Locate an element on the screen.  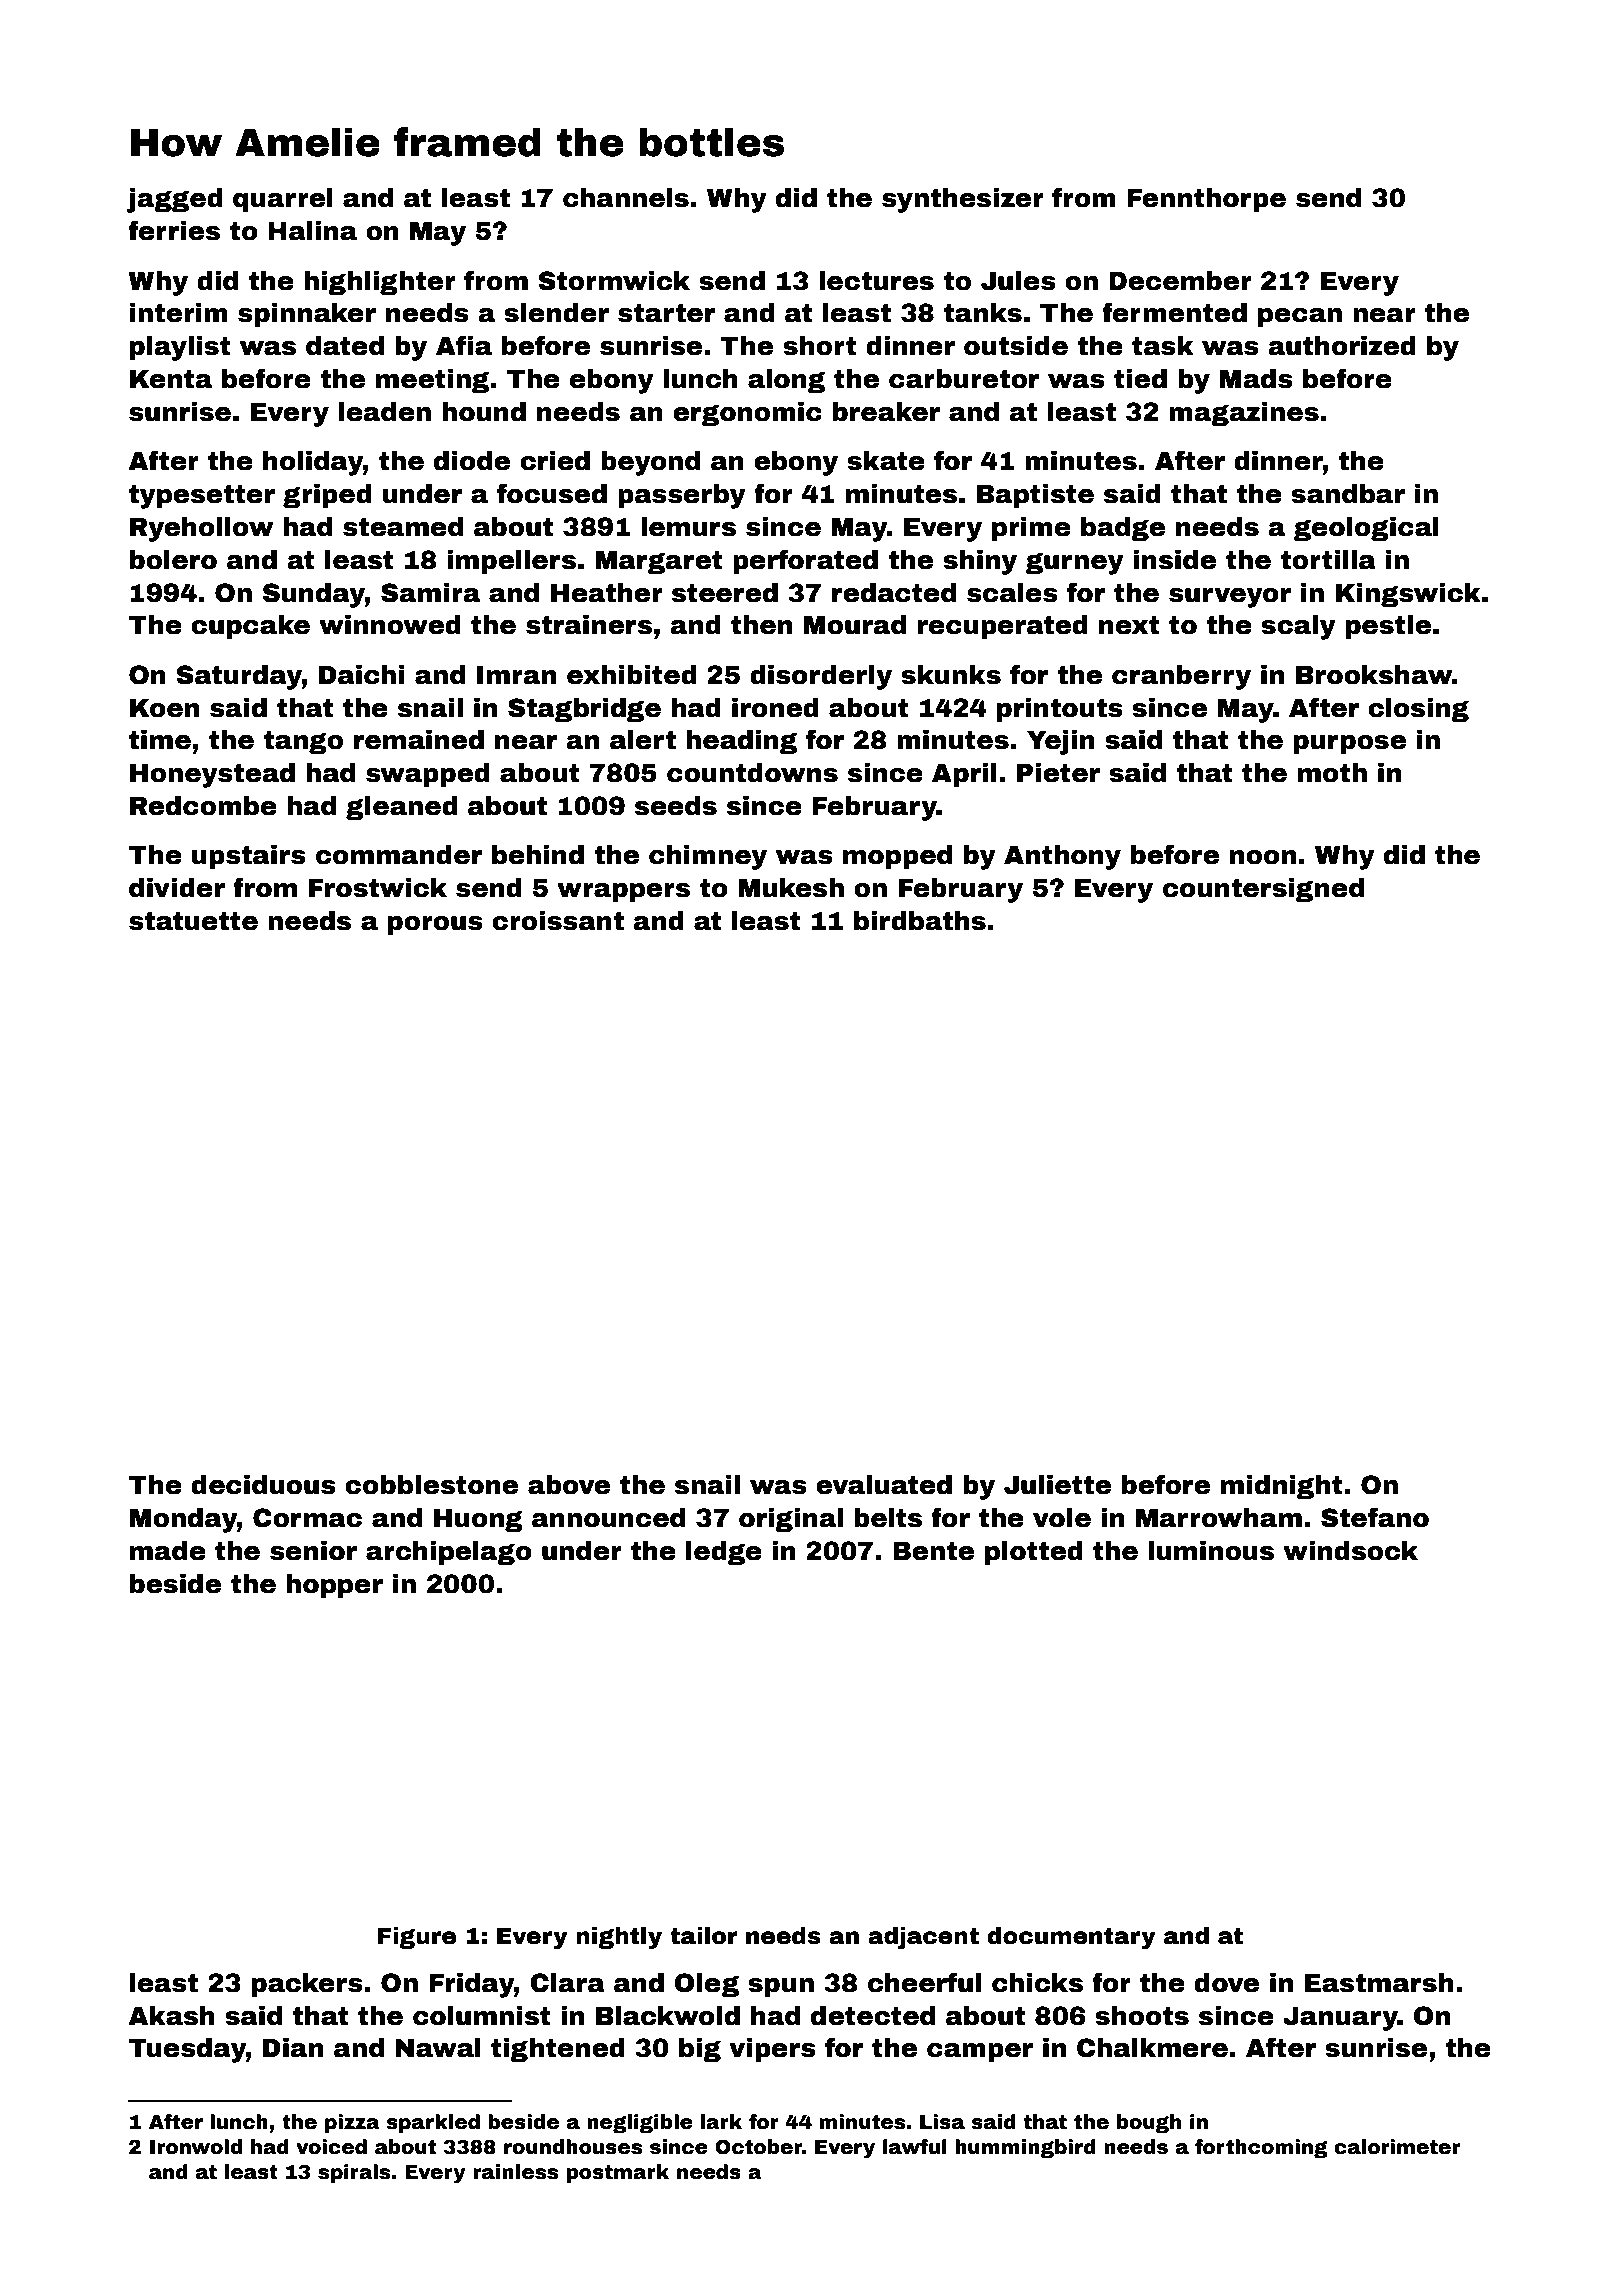
Monday is located at coordinates (183, 1520).
